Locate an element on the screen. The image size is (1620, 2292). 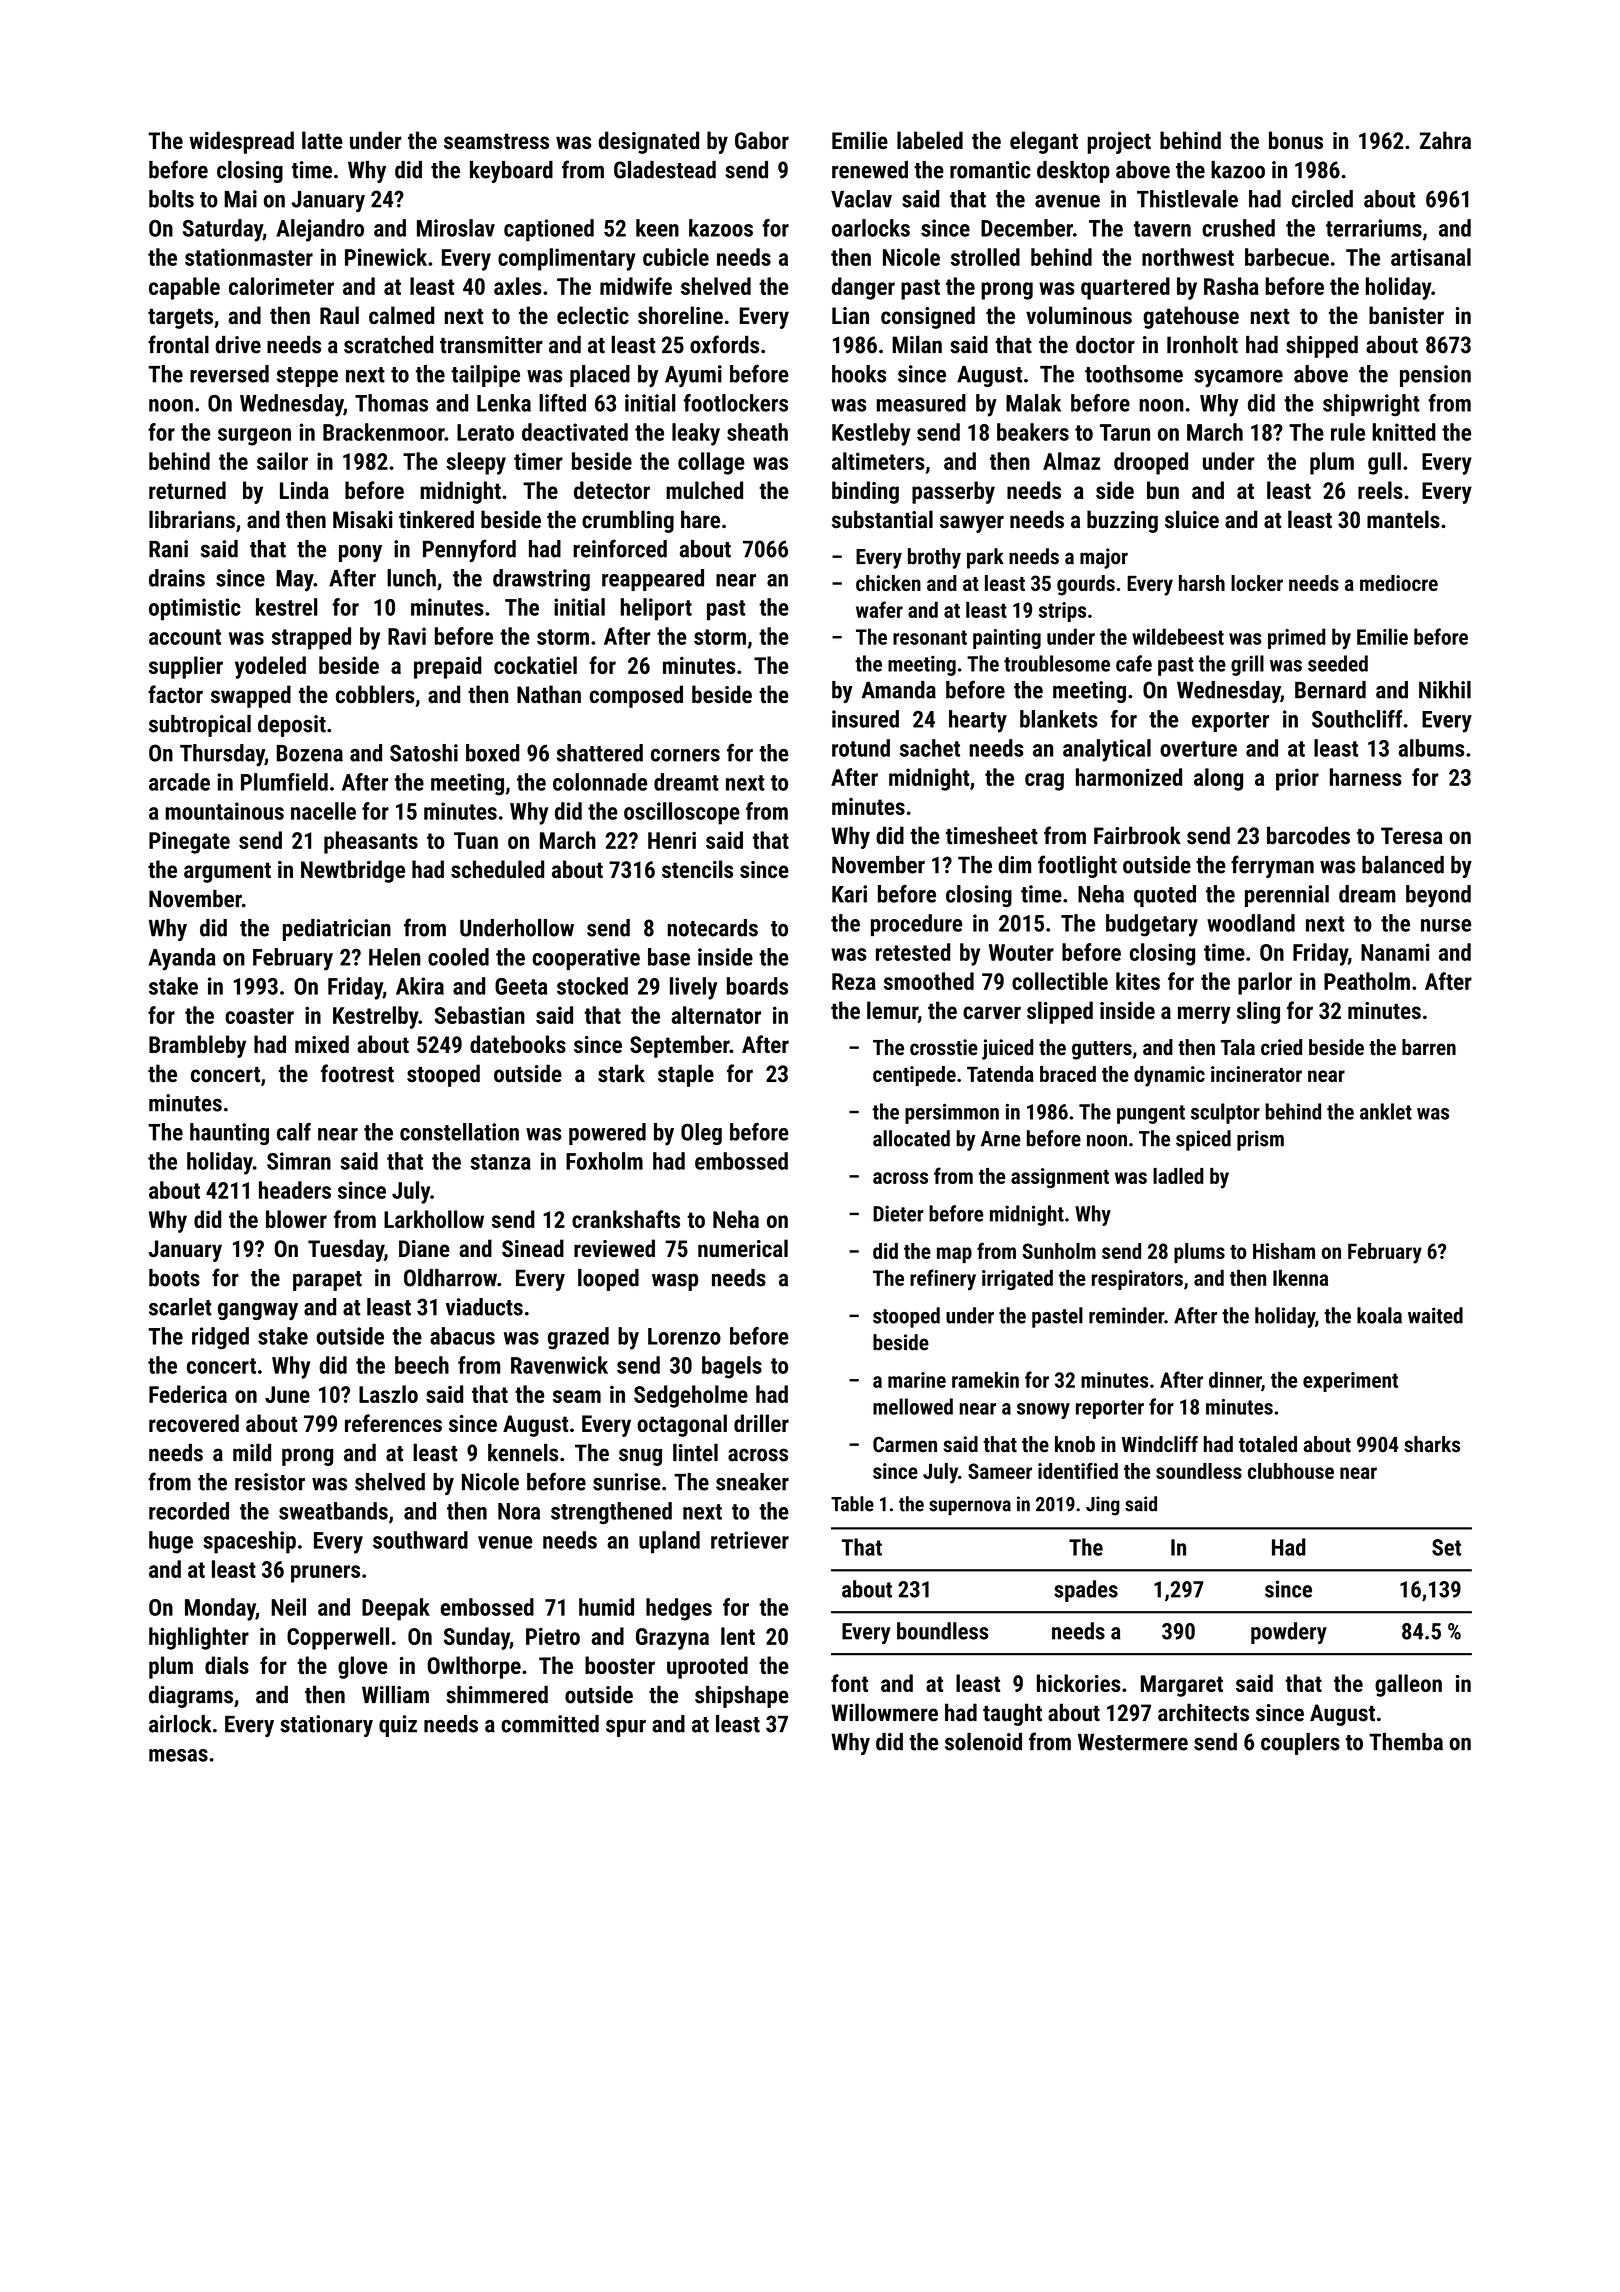
Pinegate is located at coordinates (189, 842).
